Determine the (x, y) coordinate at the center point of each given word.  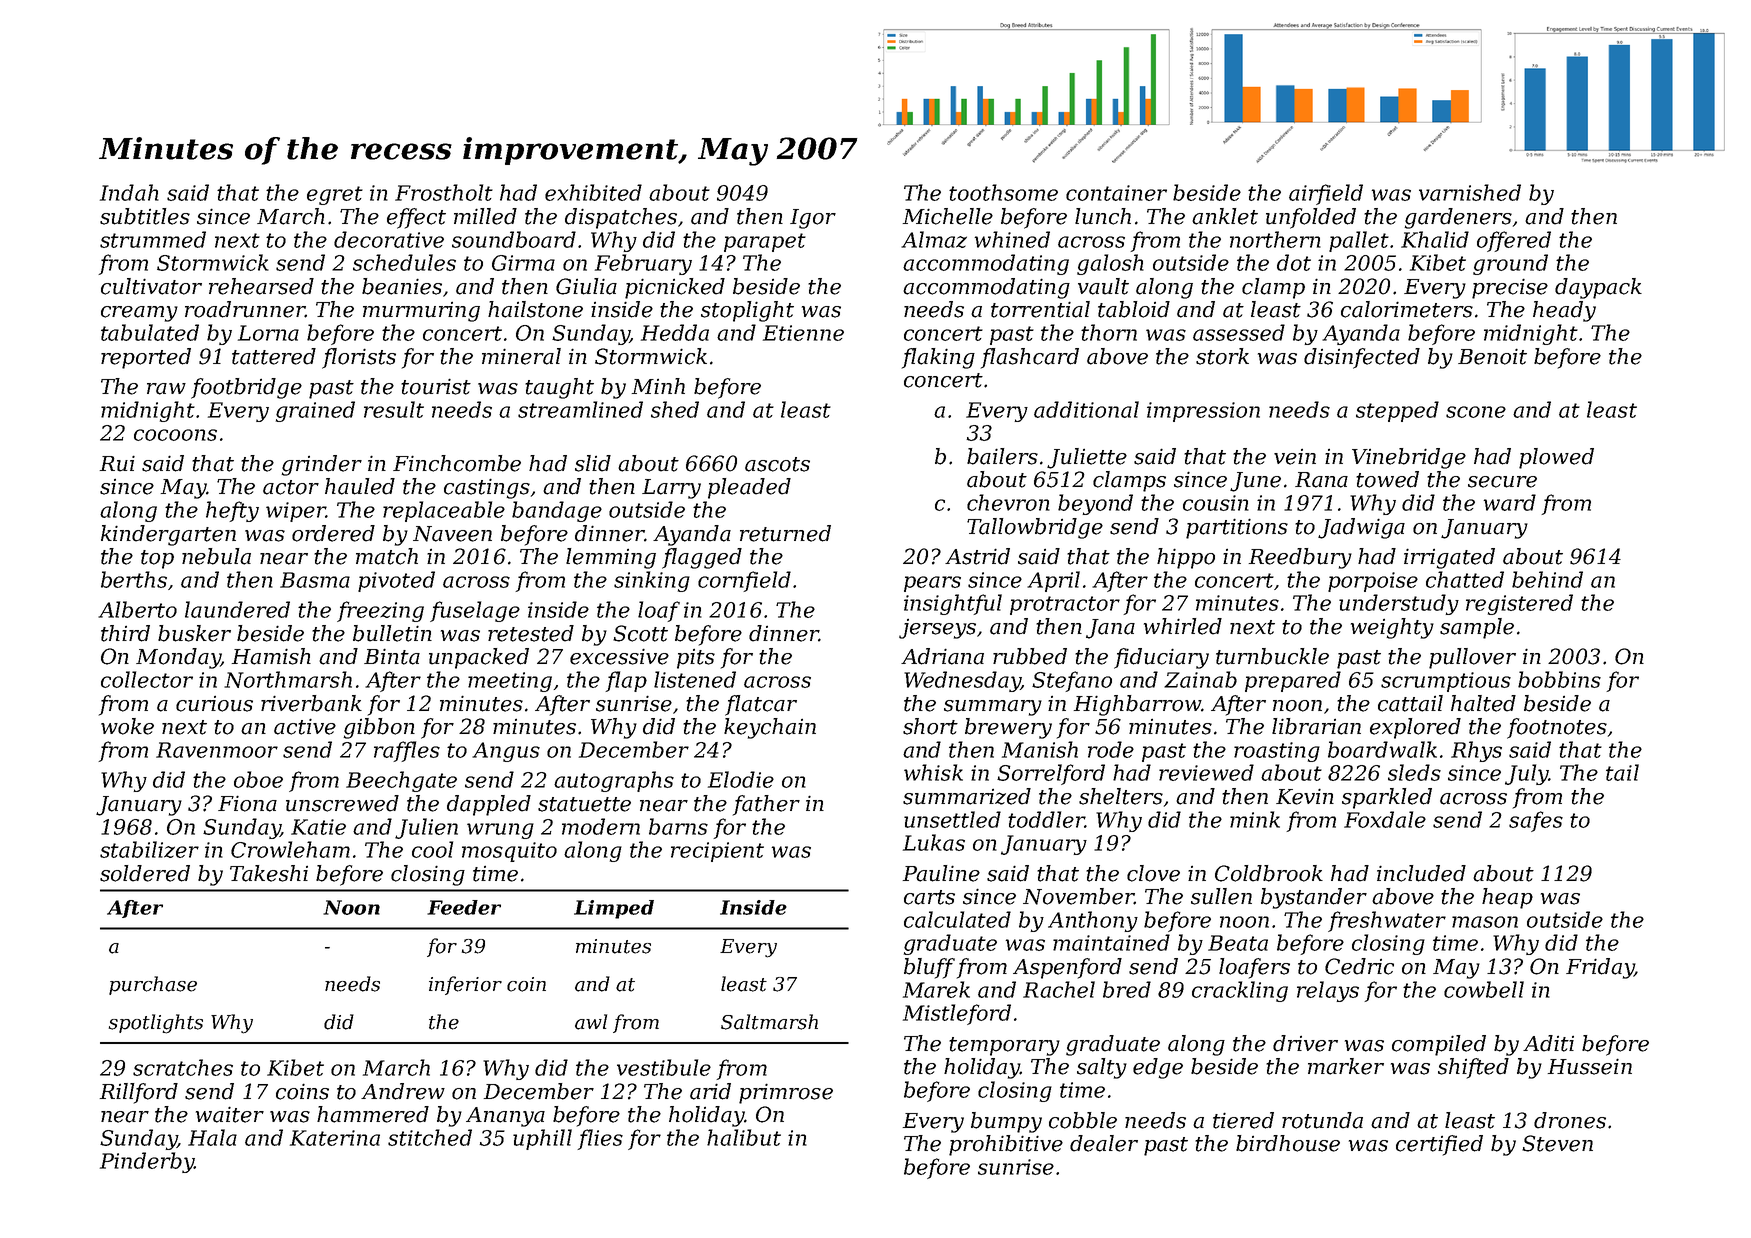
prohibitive (1006, 1145)
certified (1439, 1145)
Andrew (403, 1091)
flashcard (1029, 358)
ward (1509, 502)
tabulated (150, 332)
